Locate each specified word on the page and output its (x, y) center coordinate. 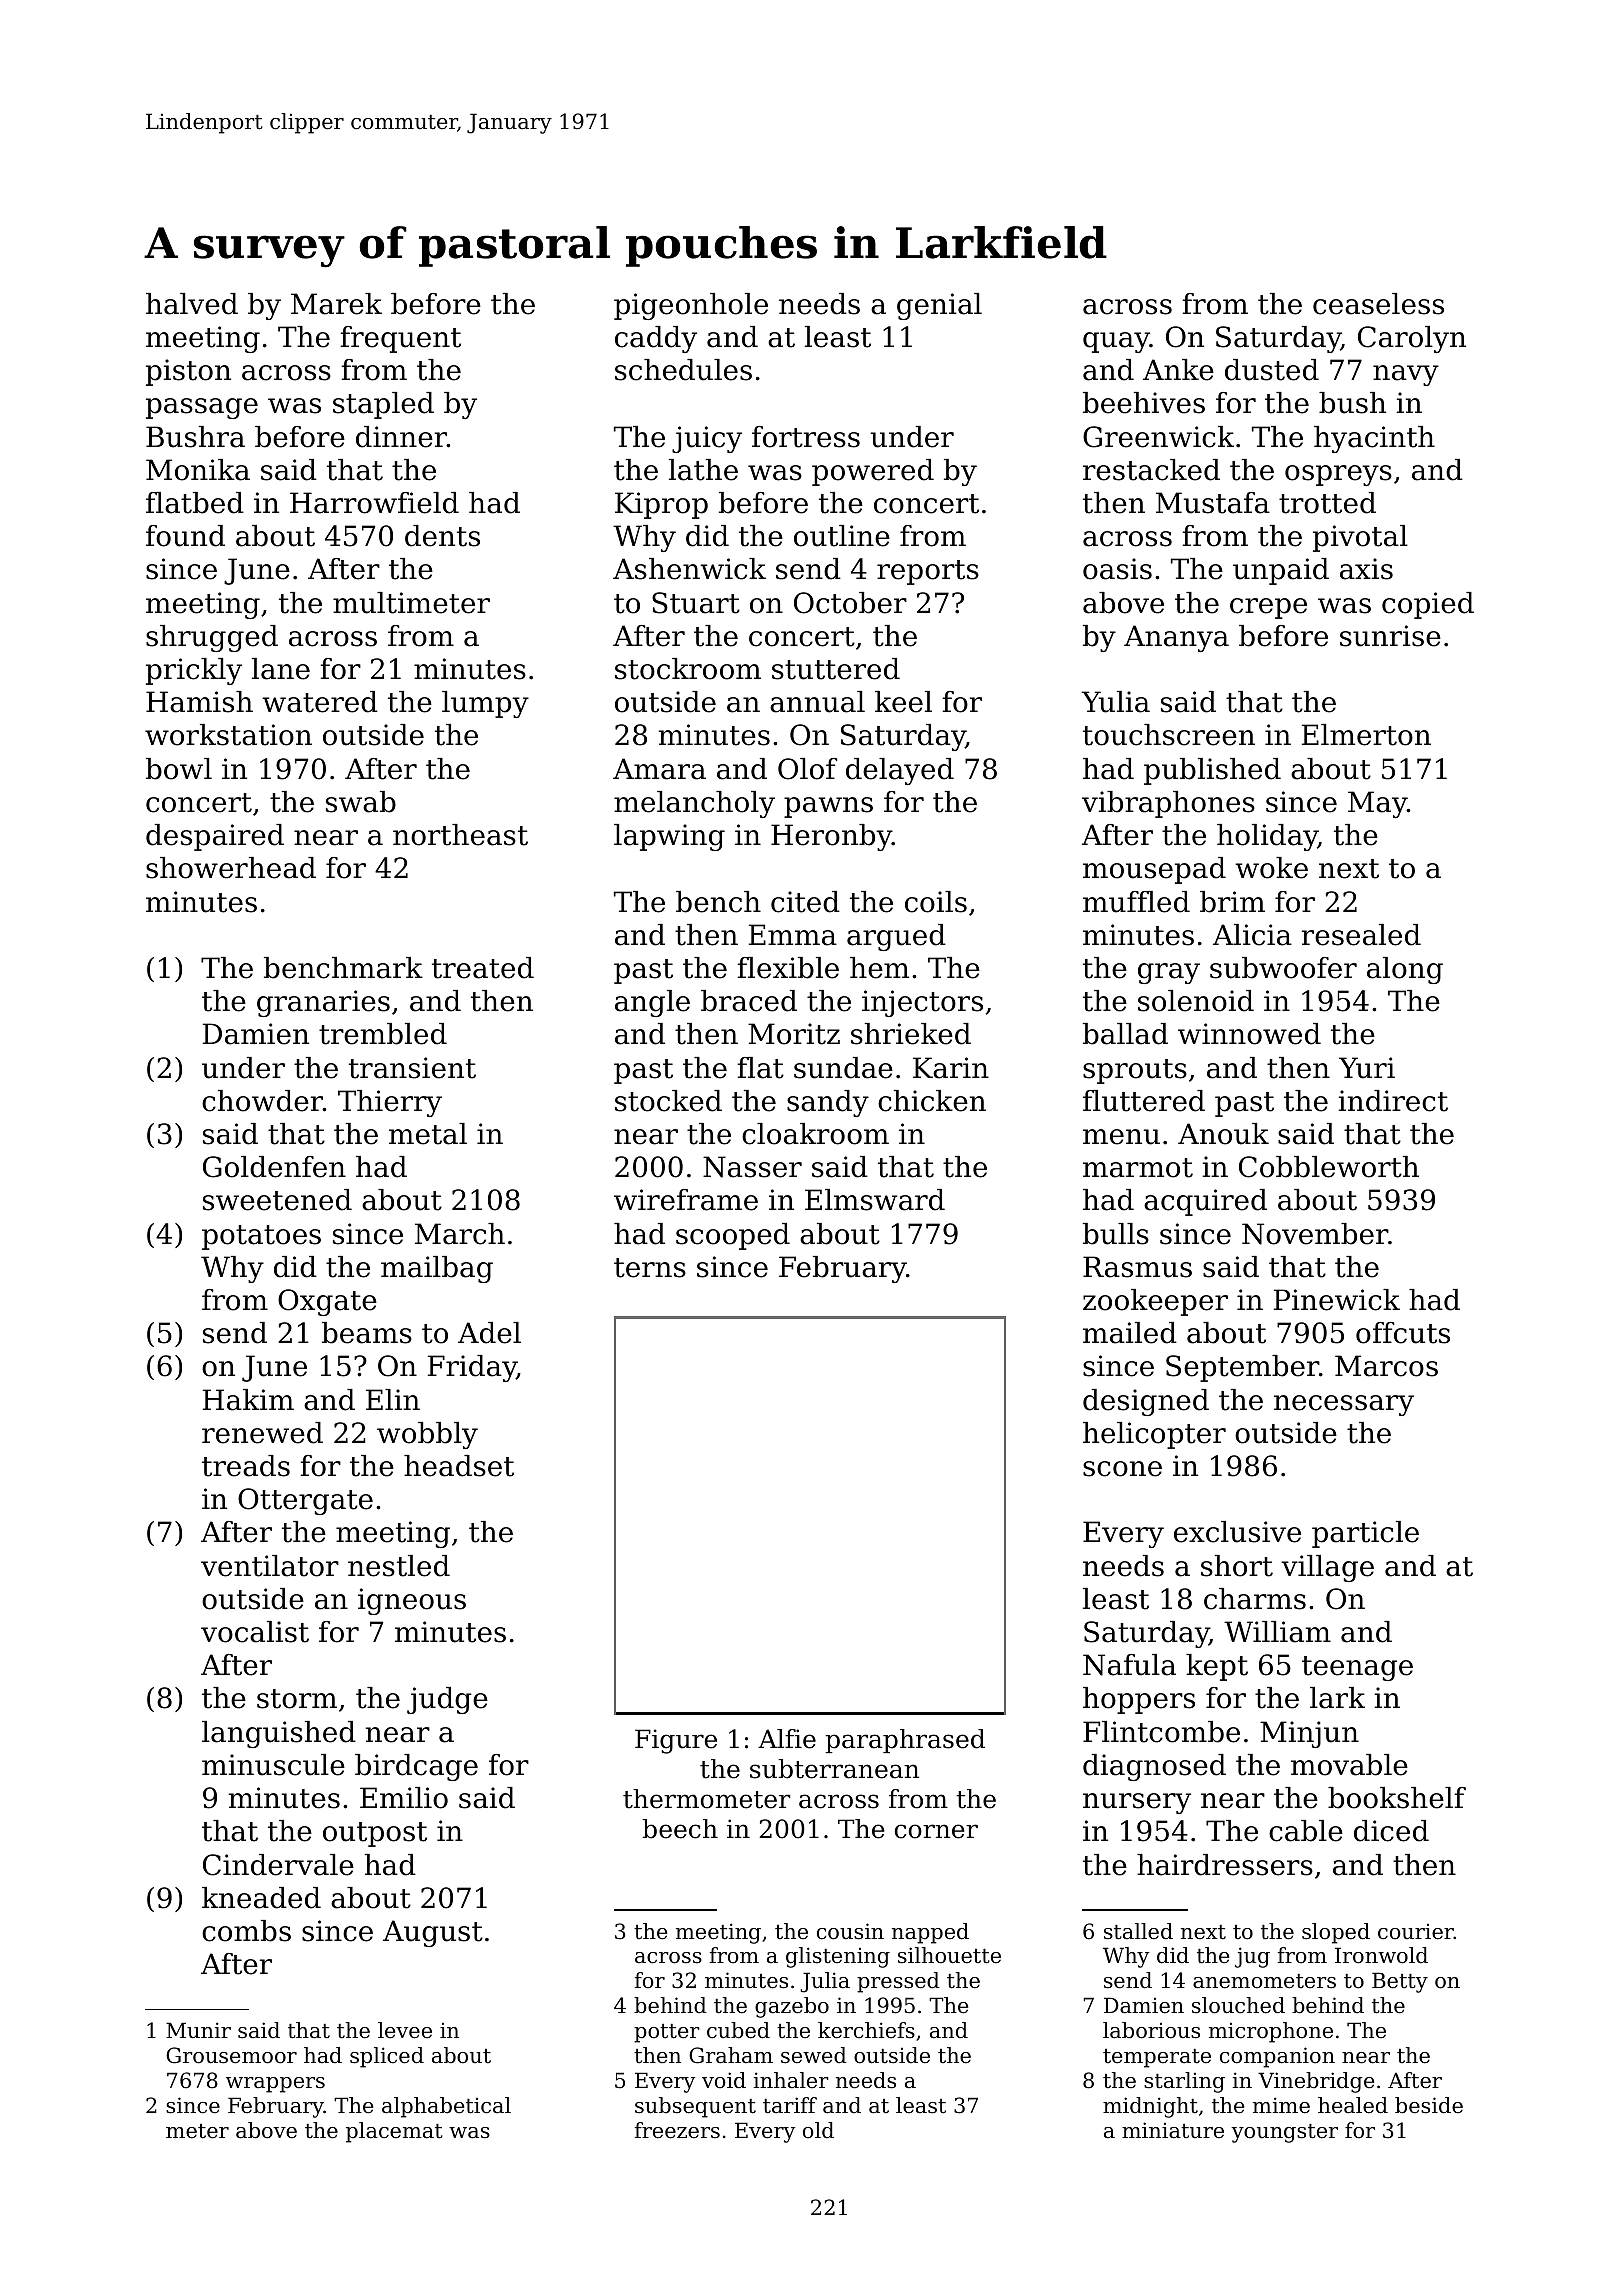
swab (361, 802)
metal (428, 1134)
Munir (198, 2030)
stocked (668, 1101)
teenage (1357, 1668)
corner (936, 1831)
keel (903, 702)
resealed (1361, 935)
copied (1428, 605)
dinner (401, 437)
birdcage (416, 1767)
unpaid (1281, 571)
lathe (703, 470)
